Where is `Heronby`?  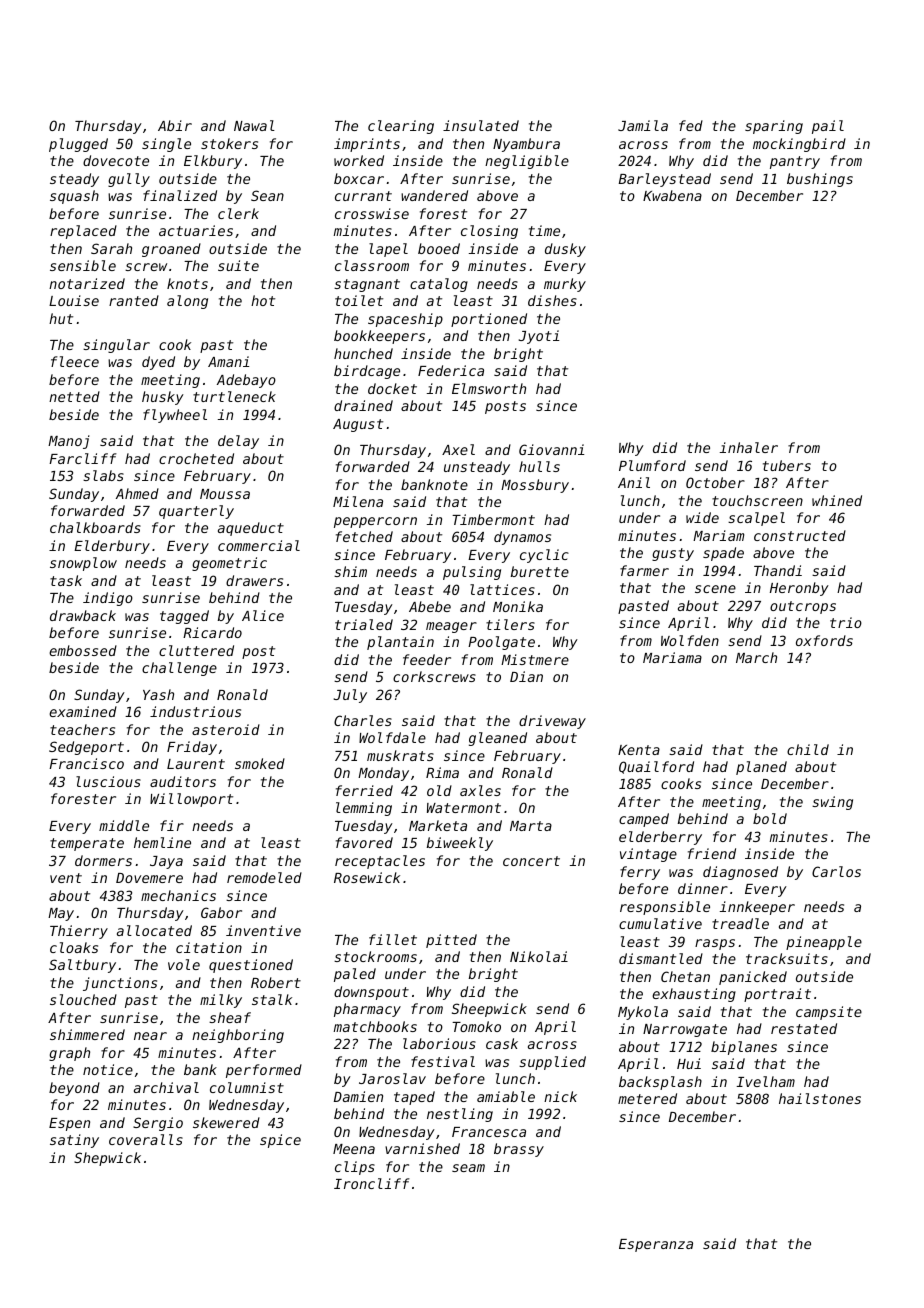
Heronby is located at coordinates (799, 589).
